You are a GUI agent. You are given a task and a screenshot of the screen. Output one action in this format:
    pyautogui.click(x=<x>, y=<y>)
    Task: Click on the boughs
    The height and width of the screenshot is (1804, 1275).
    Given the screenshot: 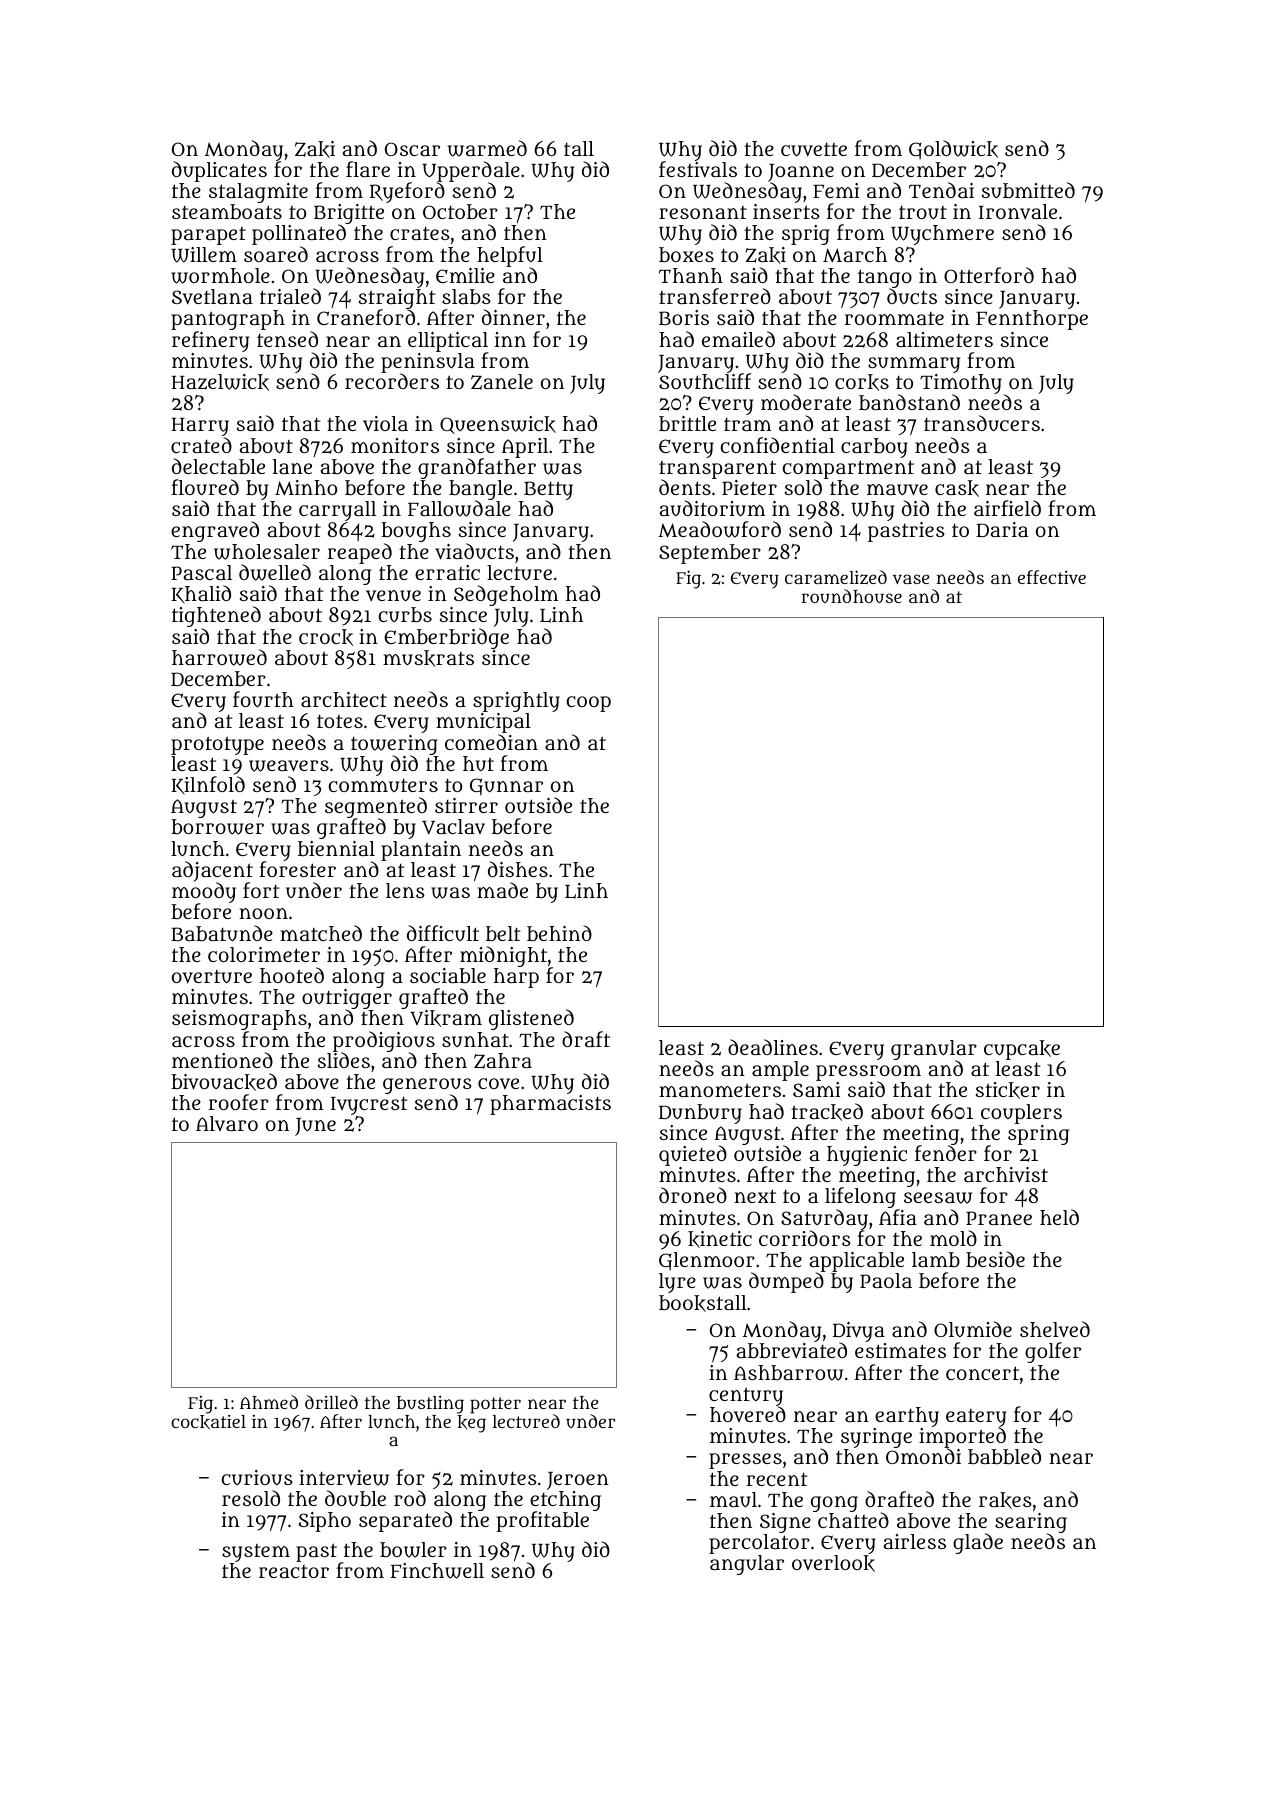 What is the action you would take?
    pyautogui.click(x=416, y=532)
